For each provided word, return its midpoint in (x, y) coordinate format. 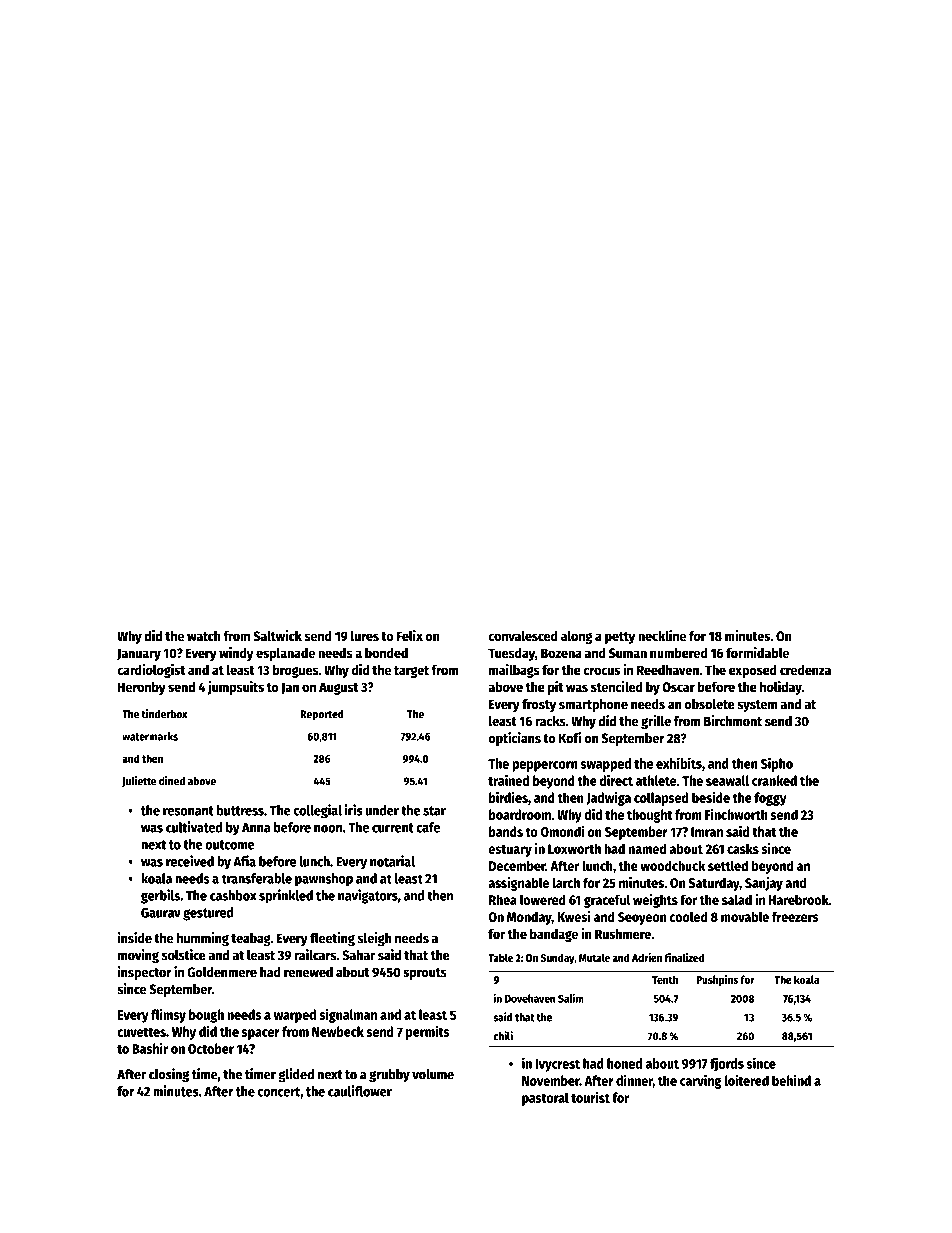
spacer (261, 1034)
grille (656, 722)
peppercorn (545, 766)
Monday (529, 918)
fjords (727, 1064)
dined (172, 781)
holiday (781, 688)
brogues (296, 671)
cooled (689, 916)
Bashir (150, 1048)
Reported (322, 715)
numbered (678, 652)
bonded (386, 652)
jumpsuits (235, 688)
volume (433, 1074)
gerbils (160, 896)
